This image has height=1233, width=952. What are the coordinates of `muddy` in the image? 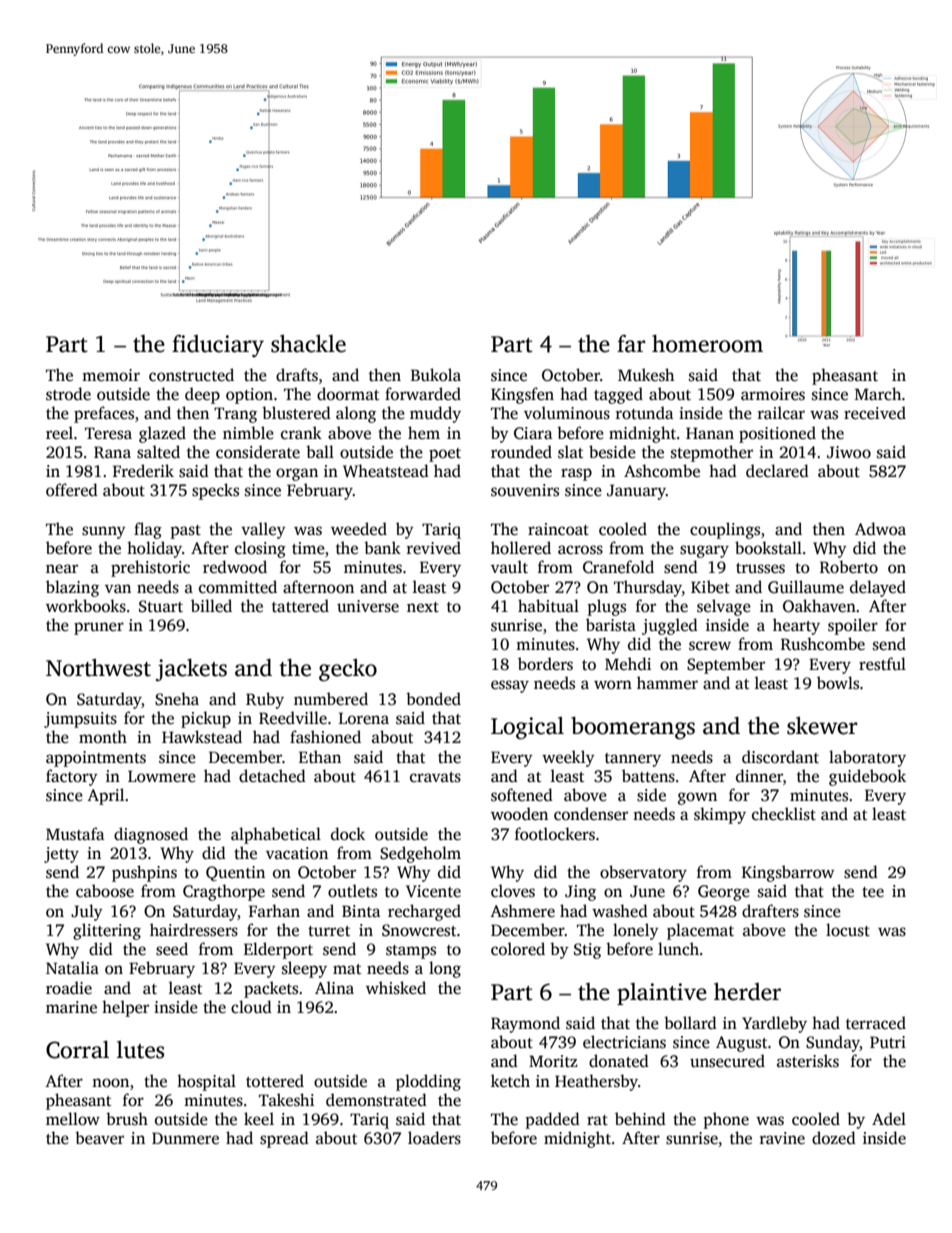 It's located at (435, 414).
